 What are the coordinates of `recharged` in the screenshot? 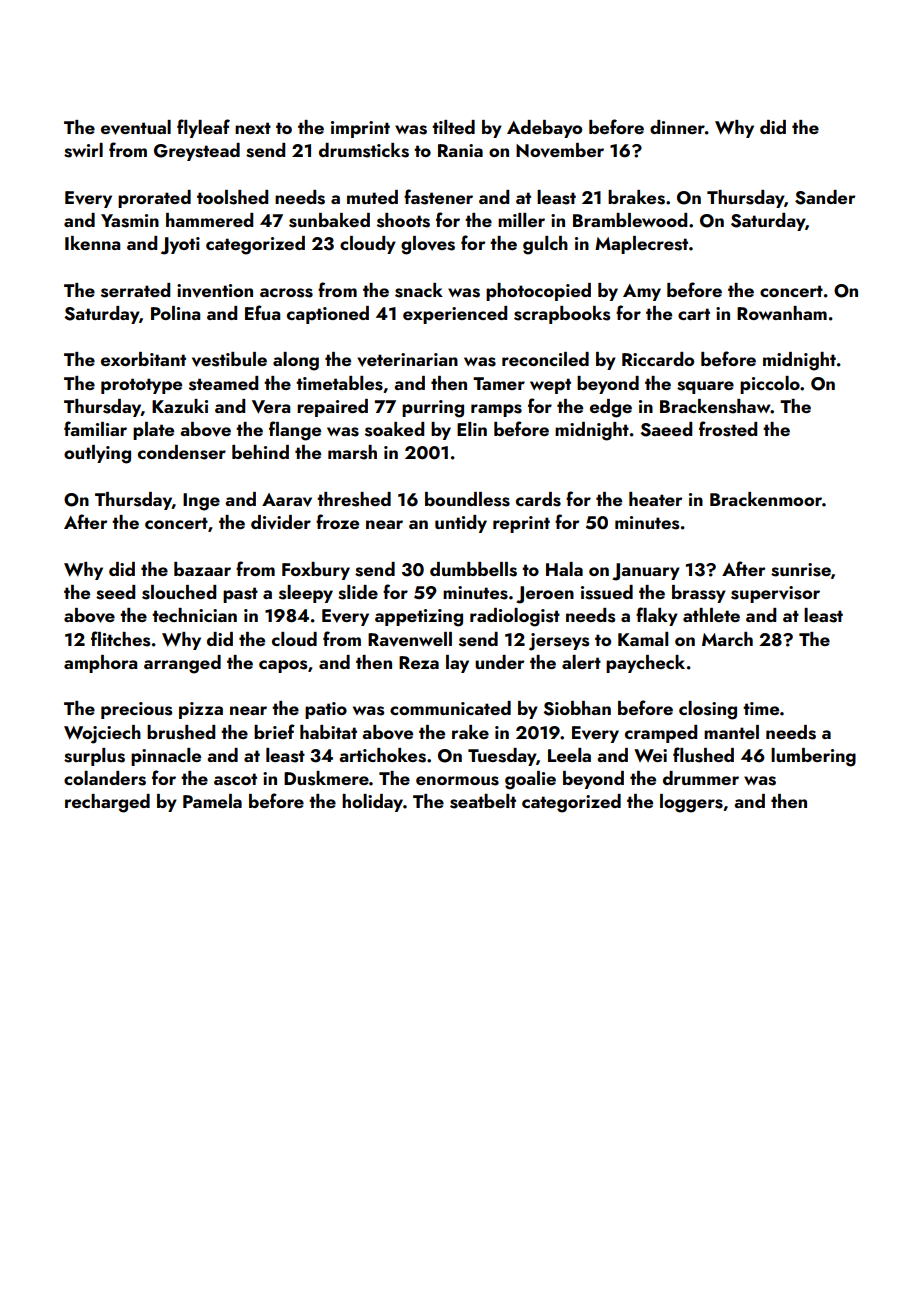 It's located at (107, 803).
